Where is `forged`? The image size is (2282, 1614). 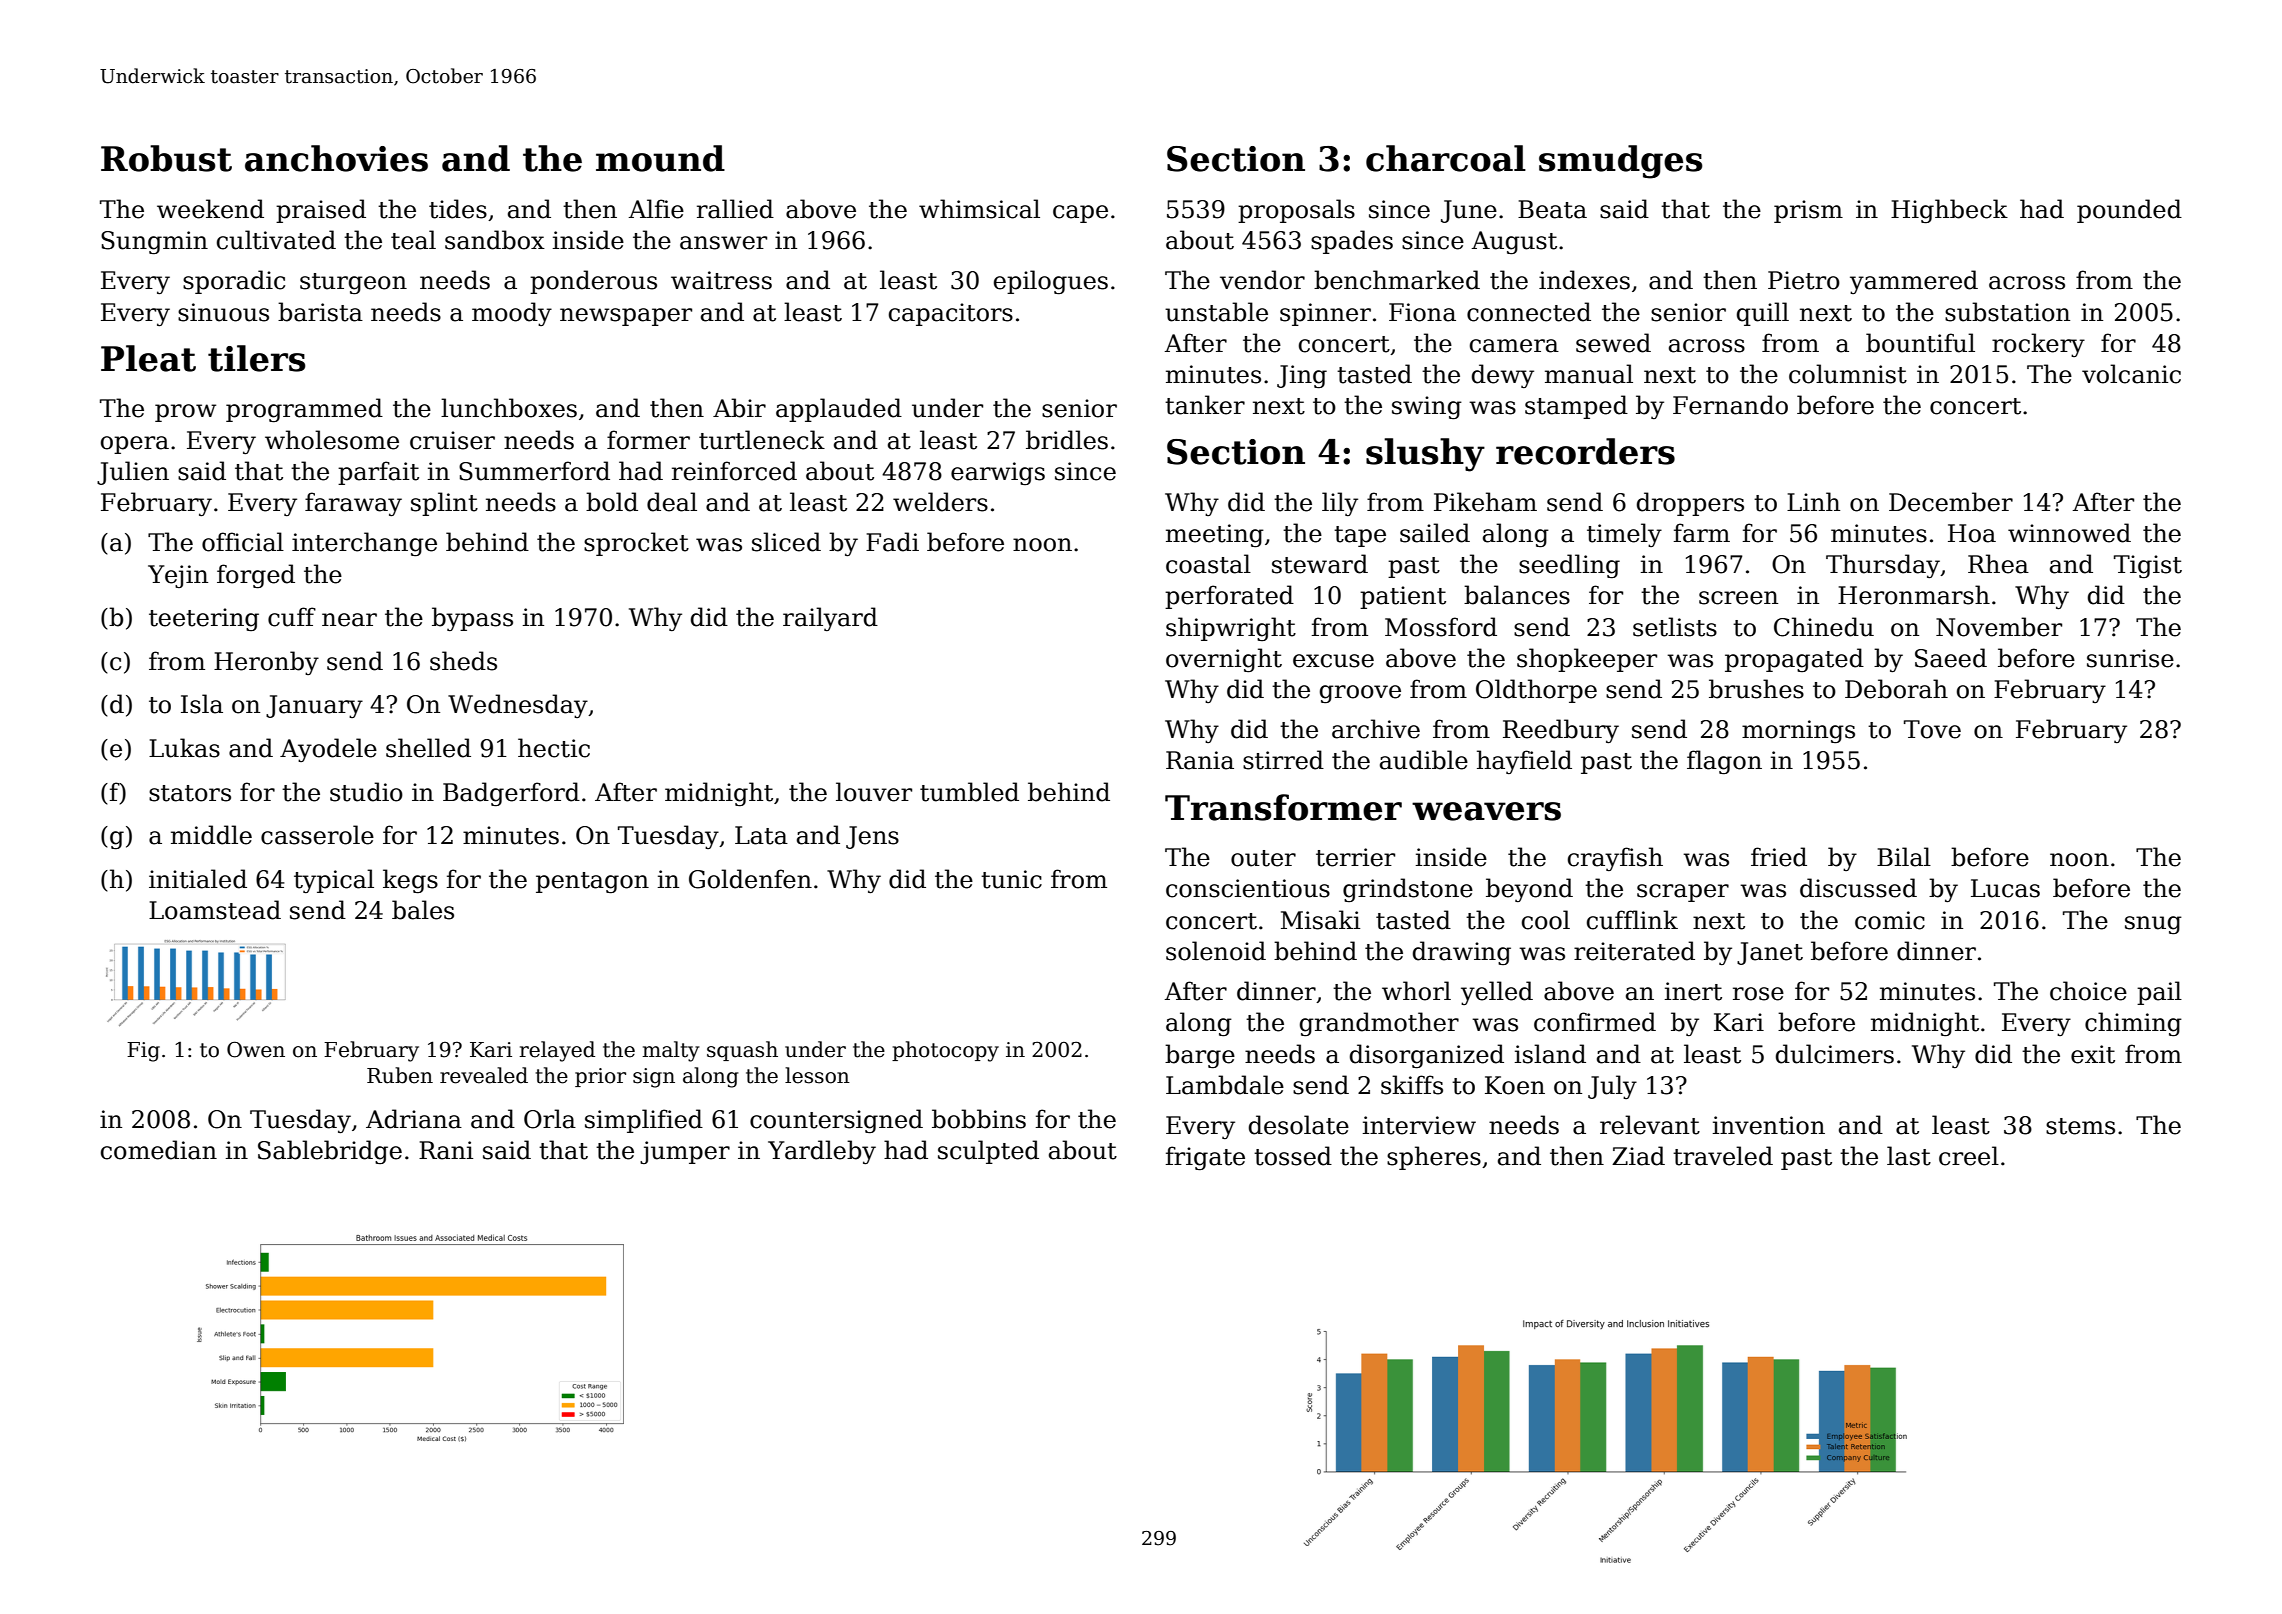 forged is located at coordinates (256, 576).
